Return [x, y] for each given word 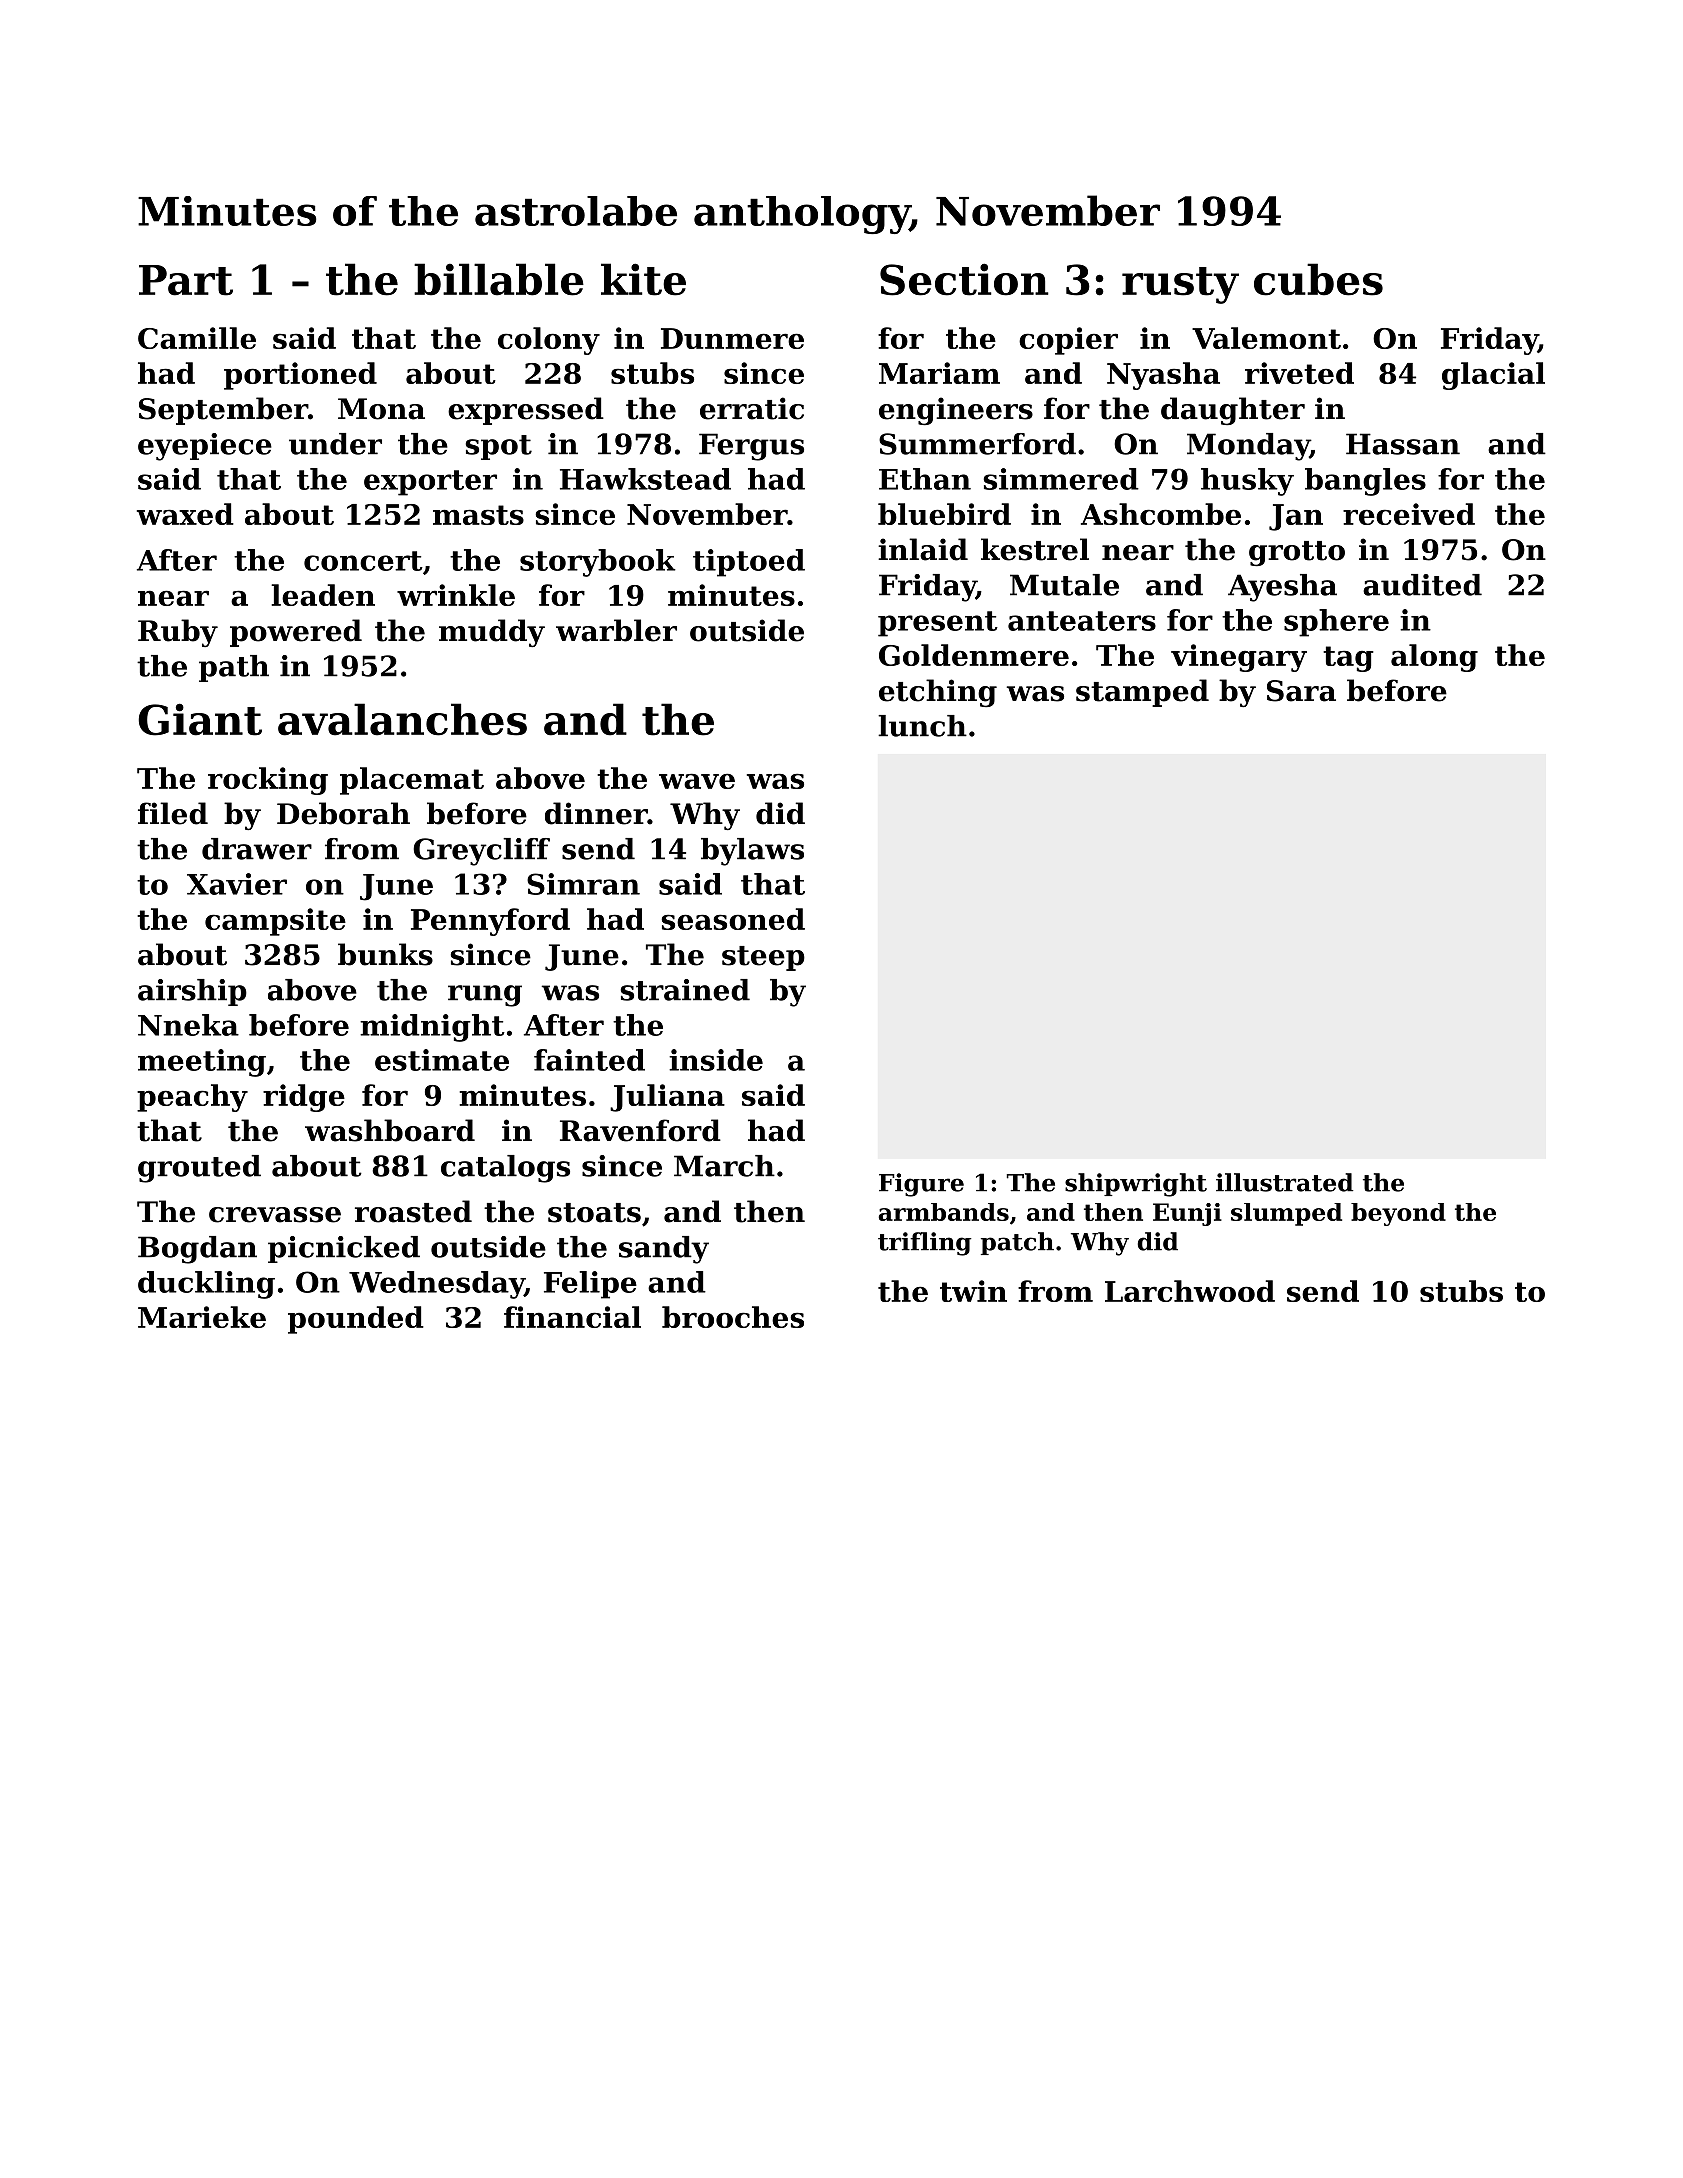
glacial [1493, 376]
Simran [583, 884]
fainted [589, 1060]
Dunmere [732, 338]
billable [499, 279]
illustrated [1285, 1182]
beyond [1398, 1214]
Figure [921, 1185]
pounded [356, 1320]
